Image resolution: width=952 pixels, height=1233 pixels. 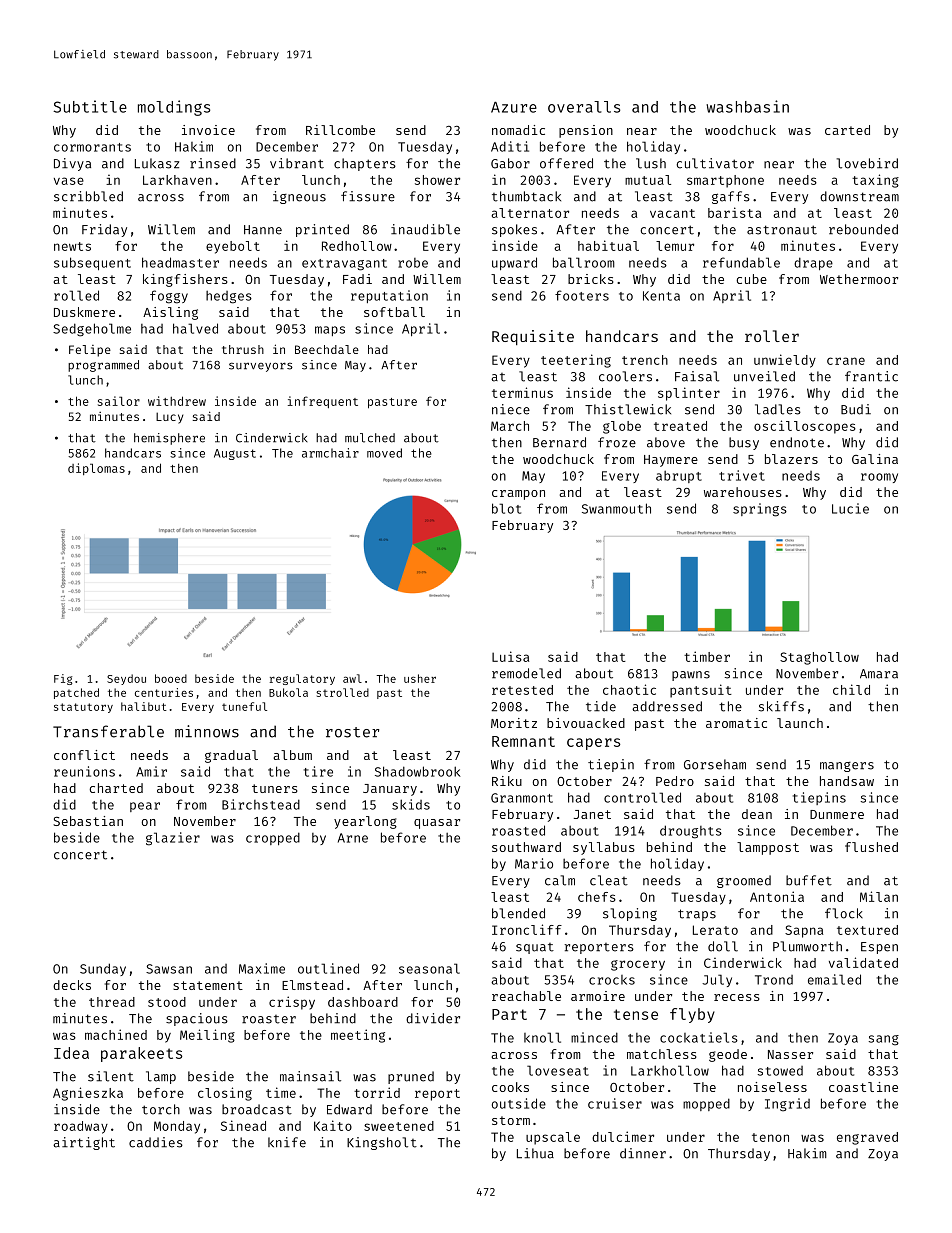 I want to click on extravagant, so click(x=344, y=265).
